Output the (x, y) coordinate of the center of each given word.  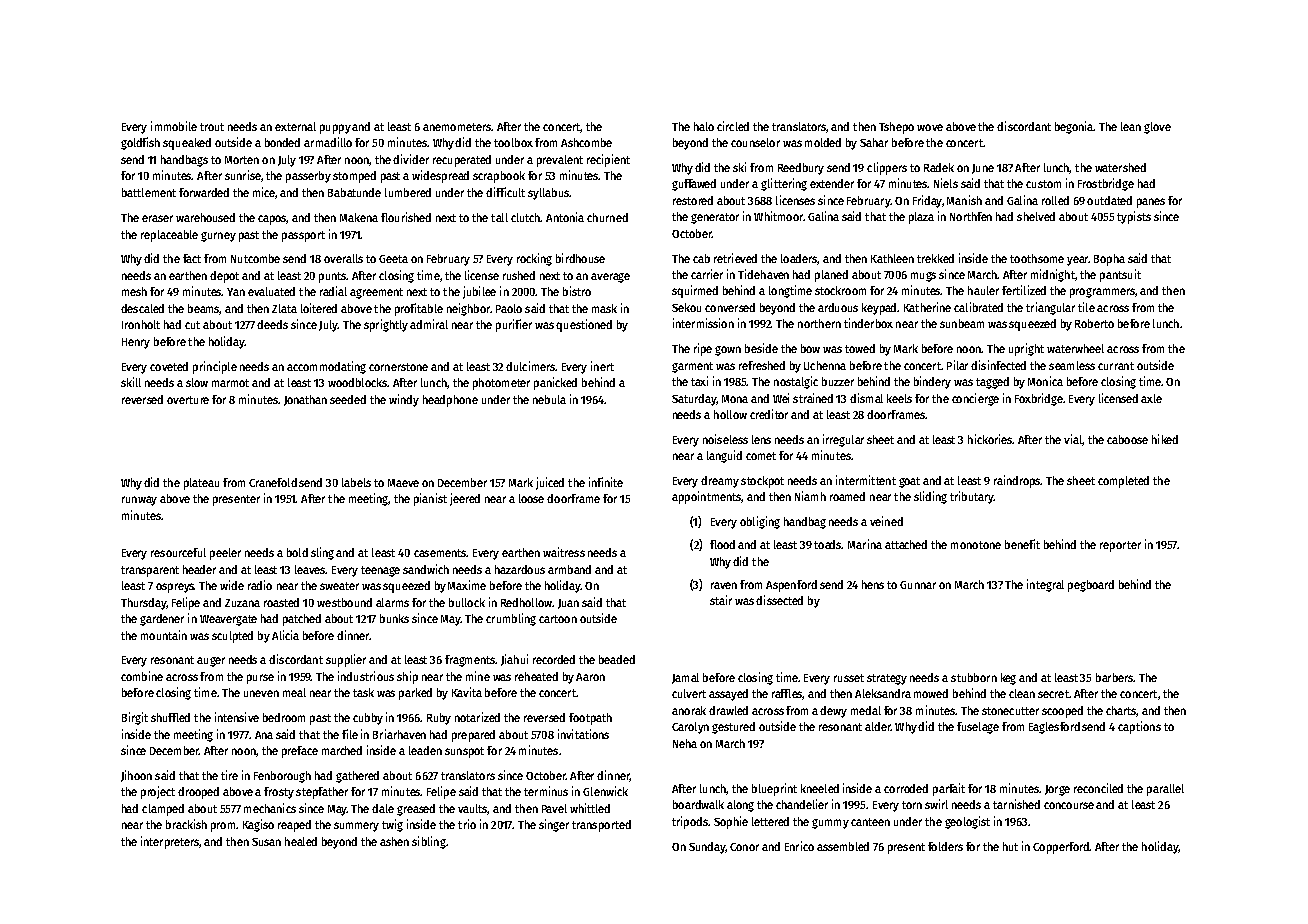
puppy (335, 129)
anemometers (457, 127)
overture (188, 400)
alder (878, 726)
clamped (163, 810)
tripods (690, 822)
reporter (1120, 546)
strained (813, 398)
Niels (946, 183)
